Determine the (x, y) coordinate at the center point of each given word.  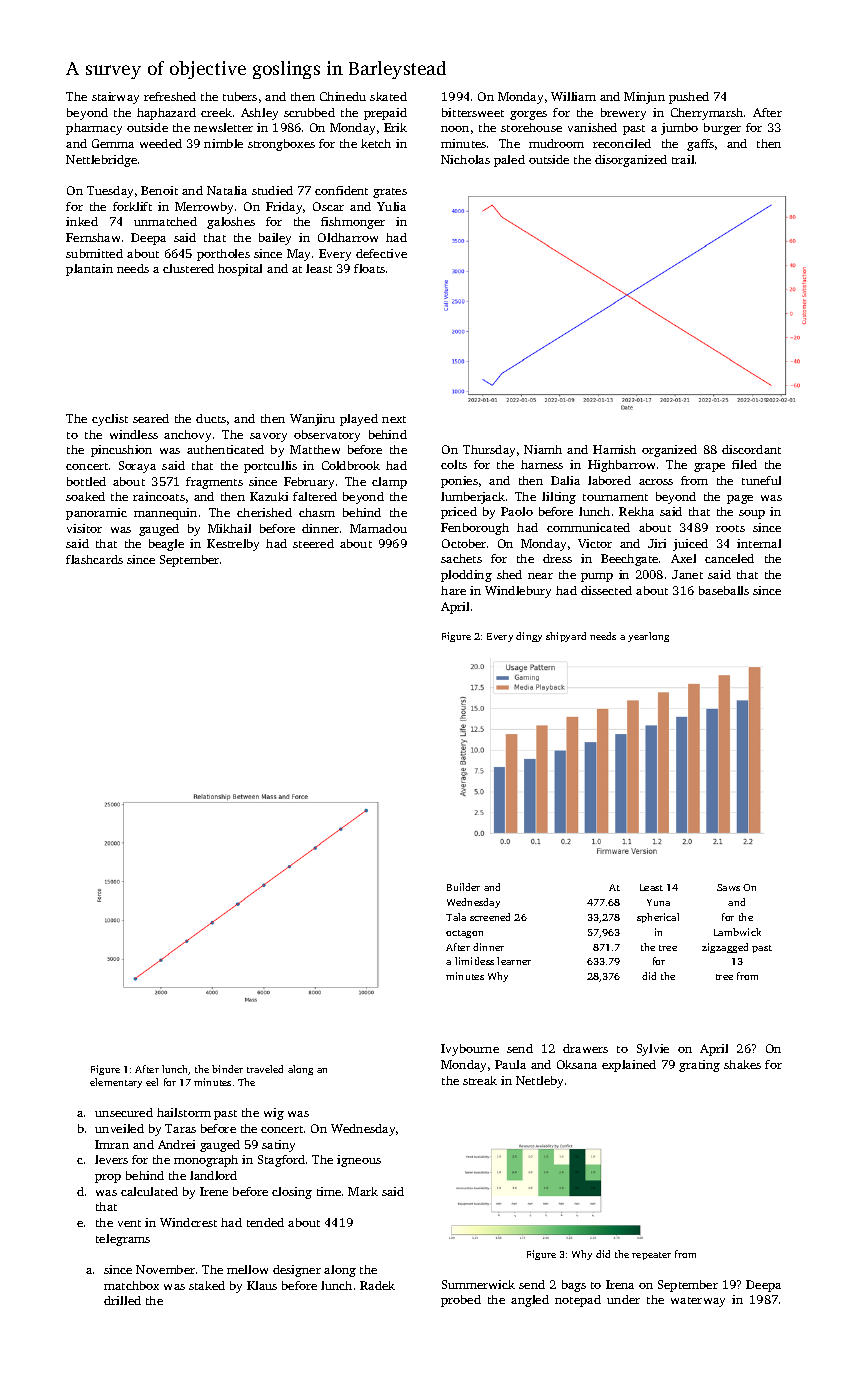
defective (381, 253)
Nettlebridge (101, 161)
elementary (116, 1083)
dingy (529, 637)
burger (722, 129)
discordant (751, 449)
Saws (728, 887)
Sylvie (653, 1050)
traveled (265, 1069)
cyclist (110, 420)
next (394, 419)
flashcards (94, 559)
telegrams (123, 1240)
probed (461, 1301)
